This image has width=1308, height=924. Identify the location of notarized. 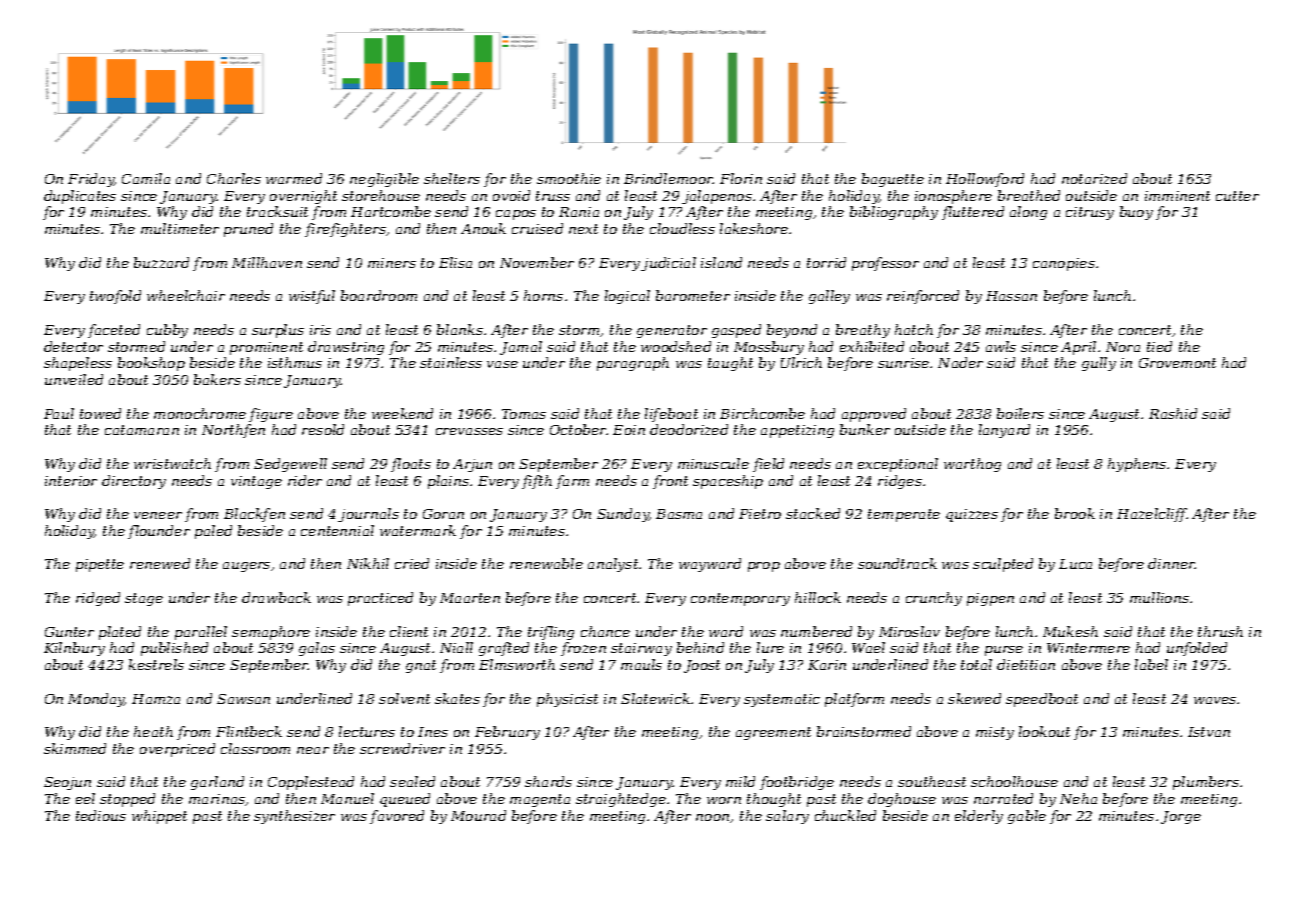
(1094, 178).
